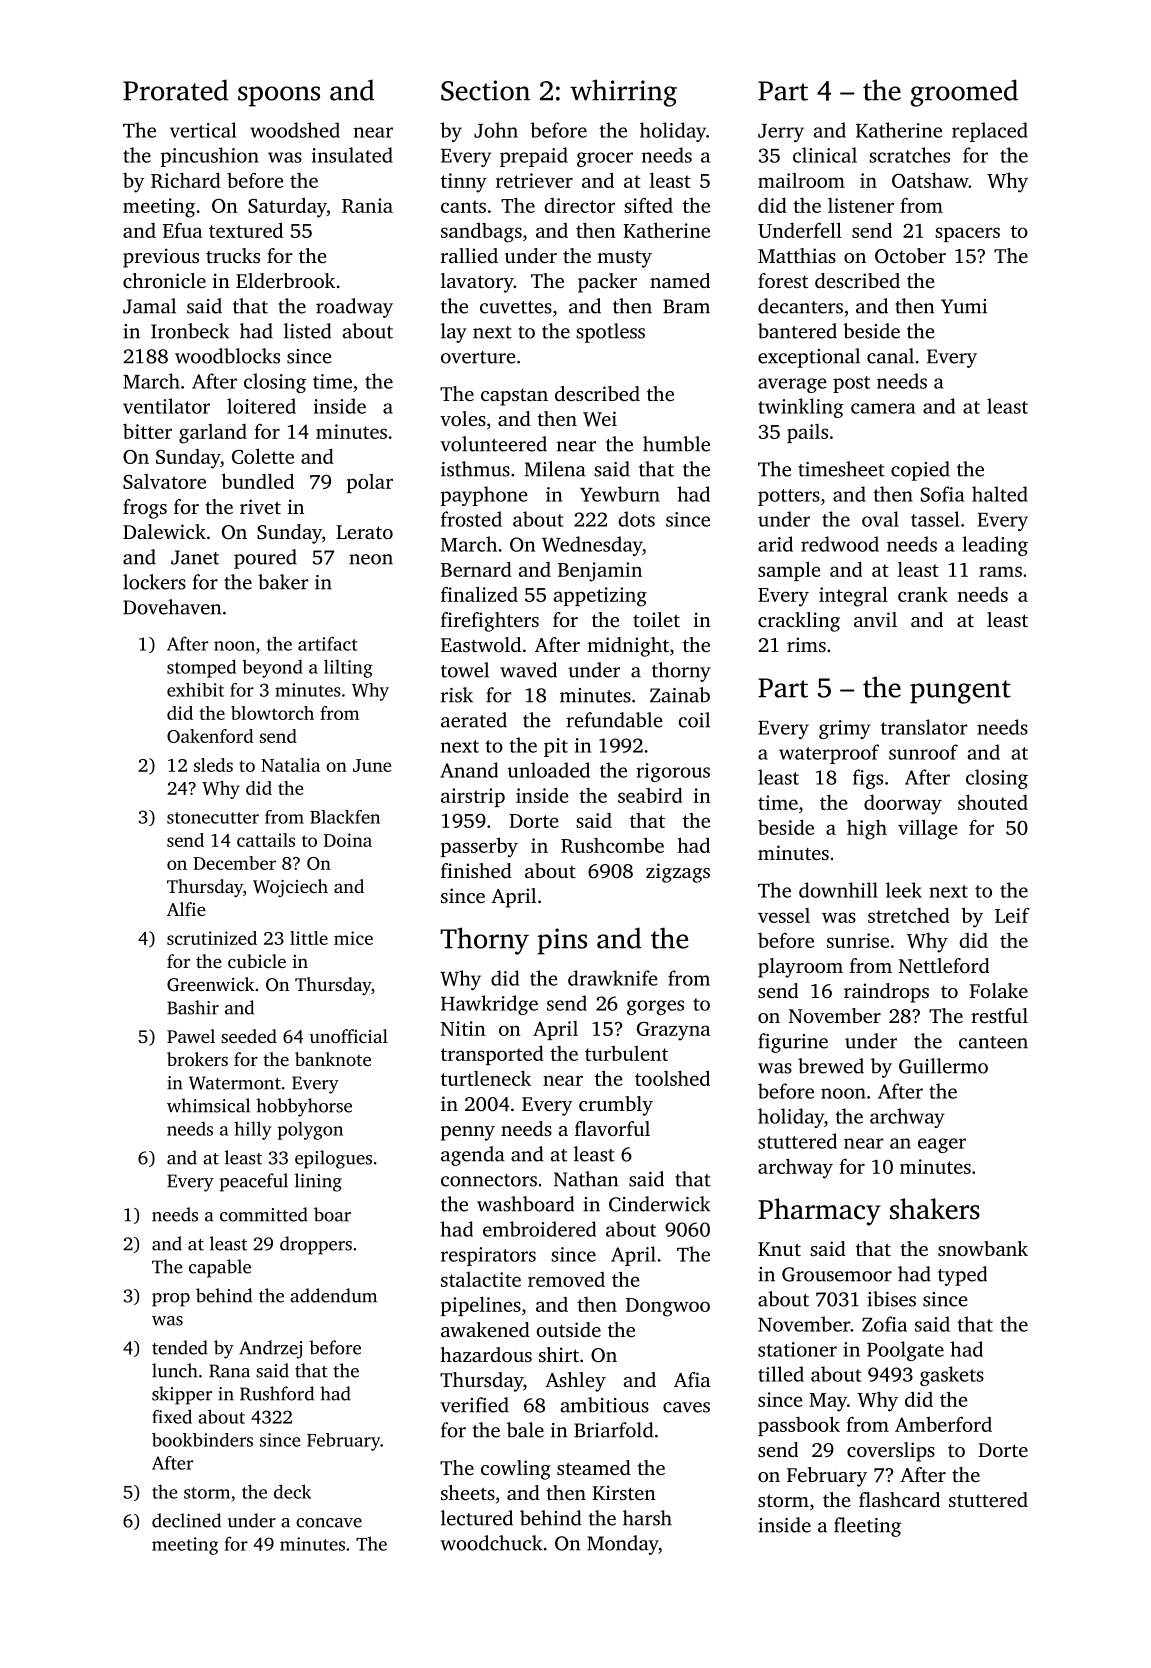  I want to click on woodchuck, so click(491, 1543).
